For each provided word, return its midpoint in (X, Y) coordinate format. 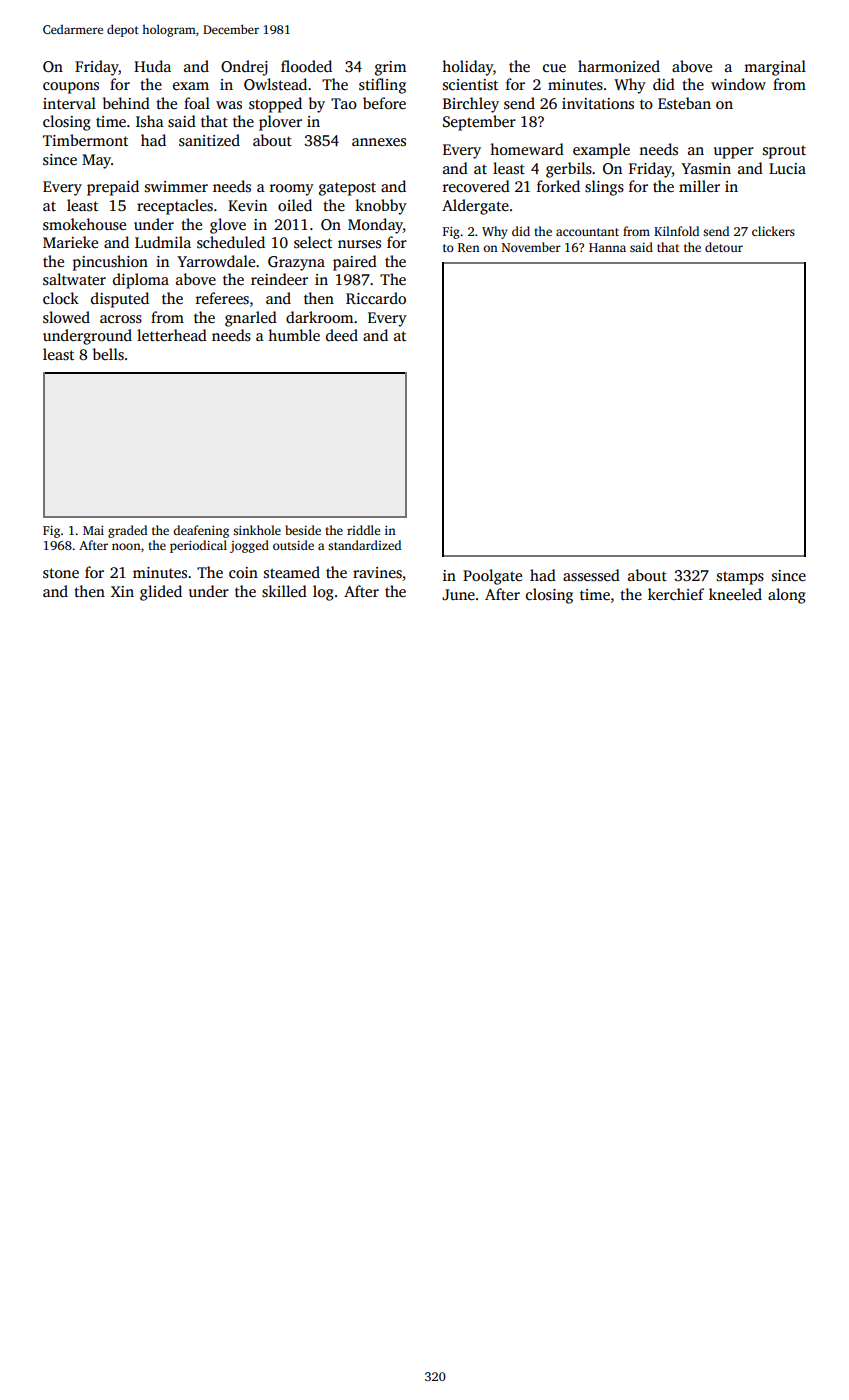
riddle (363, 530)
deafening (201, 531)
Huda (152, 66)
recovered (476, 186)
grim (390, 68)
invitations (598, 103)
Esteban (684, 103)
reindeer (279, 279)
